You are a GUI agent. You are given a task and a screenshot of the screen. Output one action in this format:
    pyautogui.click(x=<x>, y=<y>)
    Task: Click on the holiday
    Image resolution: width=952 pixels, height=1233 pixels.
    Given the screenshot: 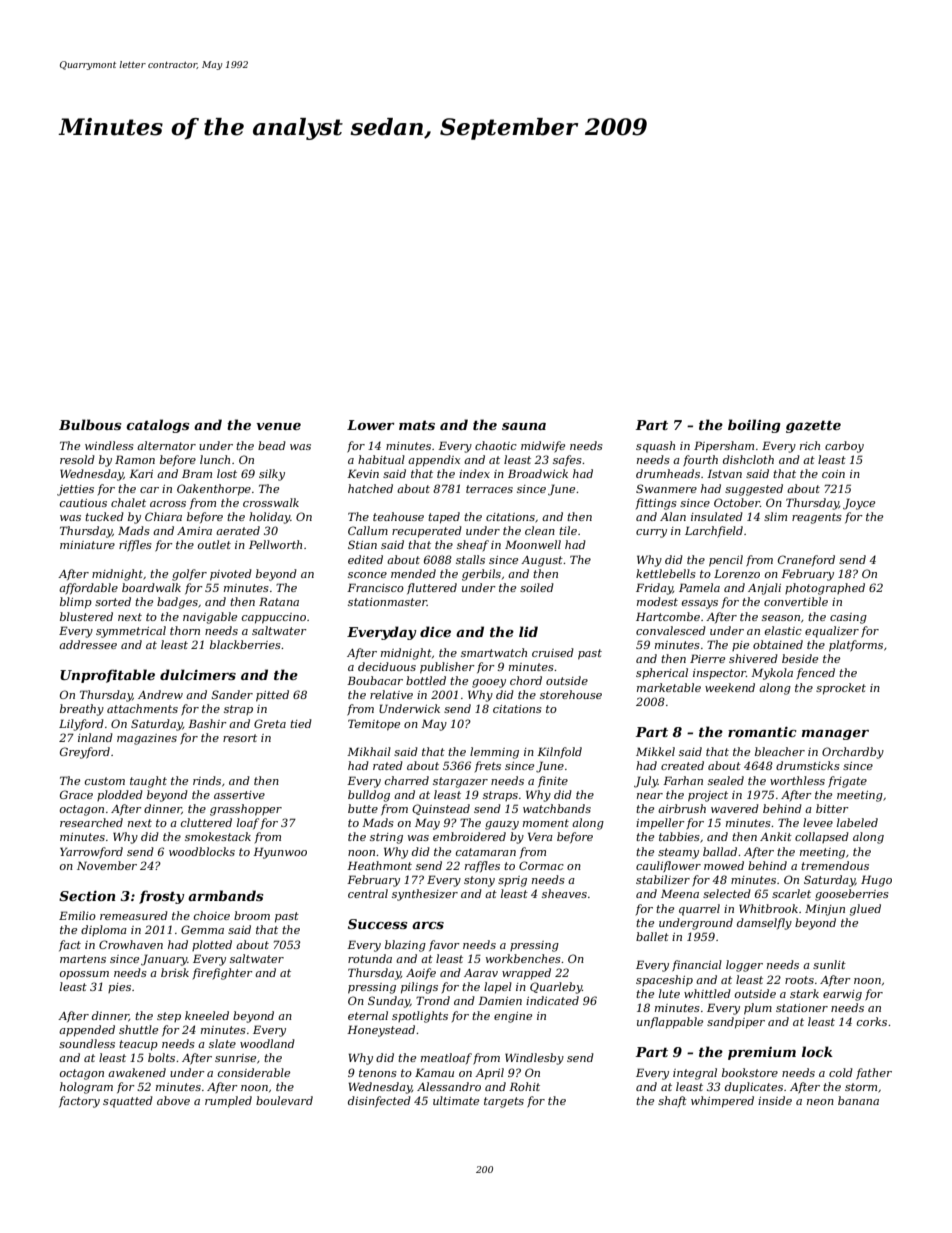 What is the action you would take?
    pyautogui.click(x=270, y=518)
